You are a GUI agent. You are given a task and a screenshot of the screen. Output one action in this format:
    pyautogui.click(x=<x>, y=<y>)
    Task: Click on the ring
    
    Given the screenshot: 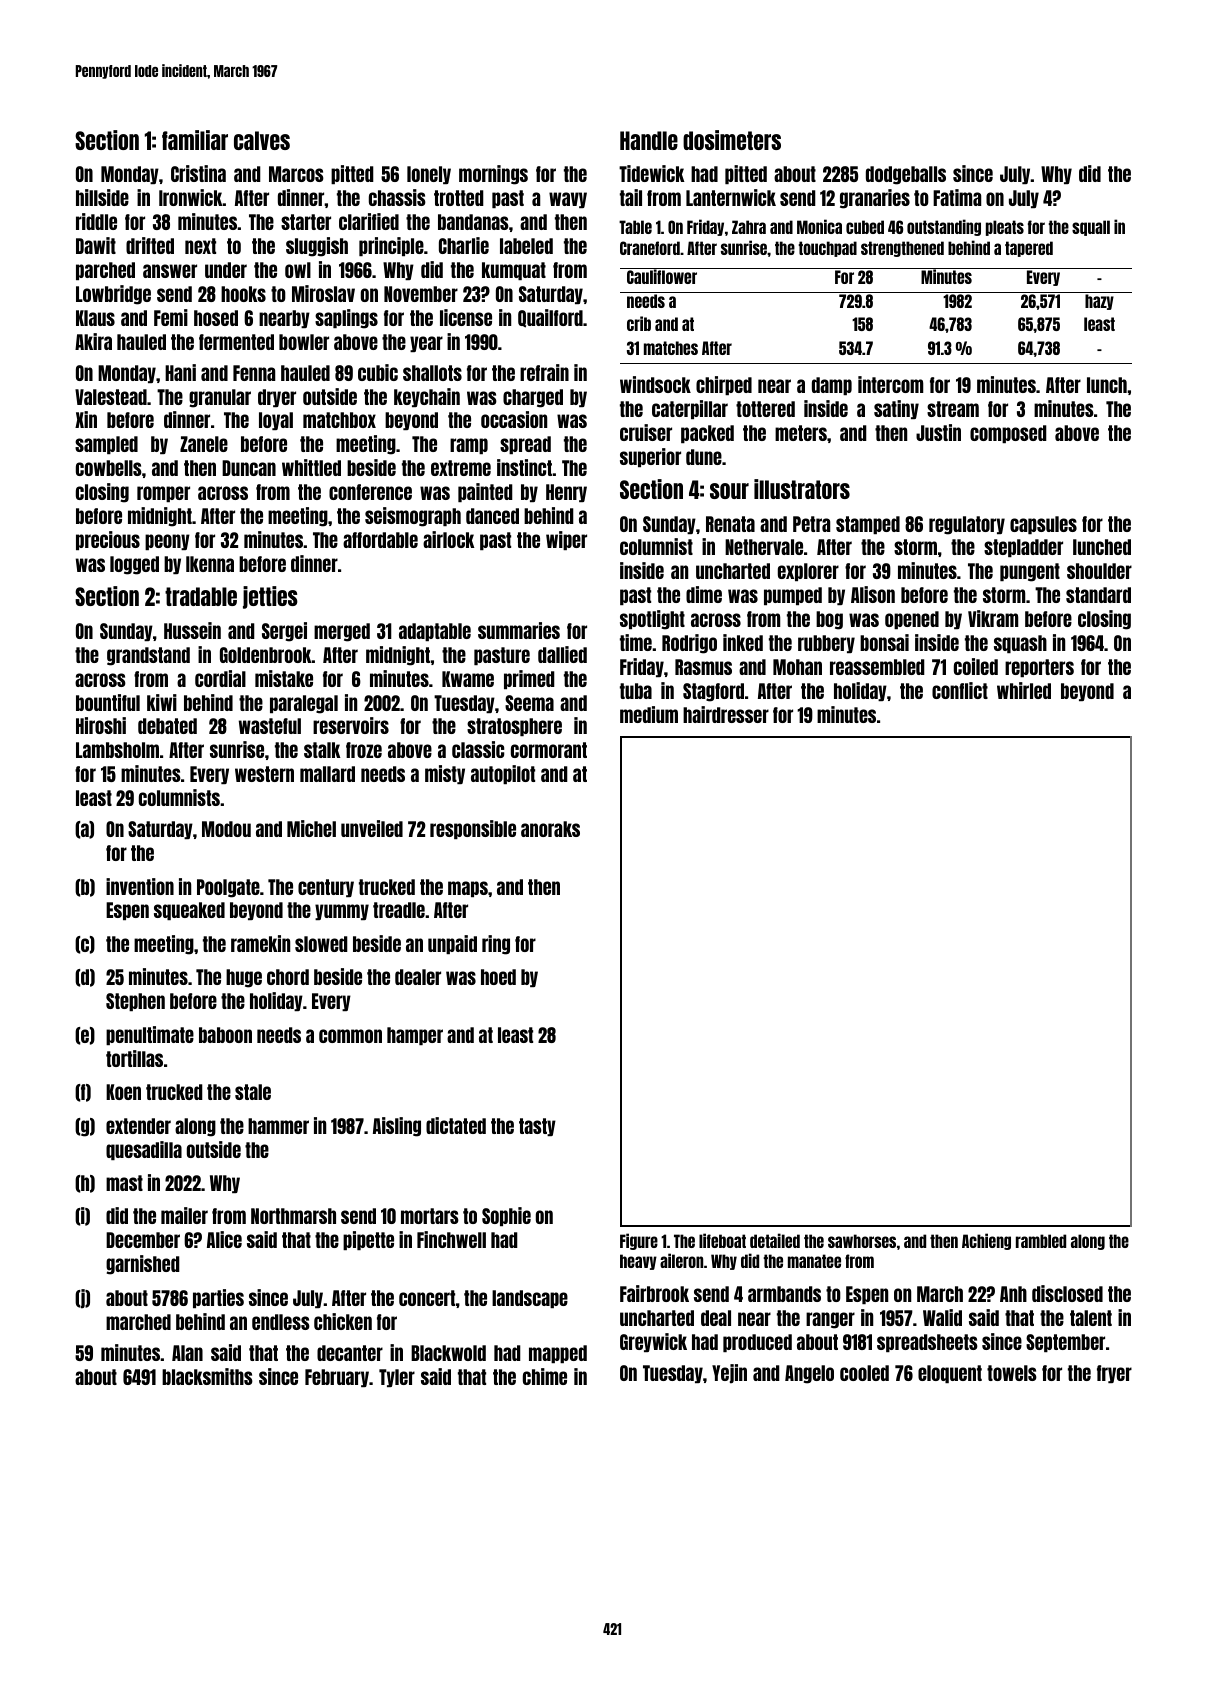 What is the action you would take?
    pyautogui.click(x=496, y=945)
